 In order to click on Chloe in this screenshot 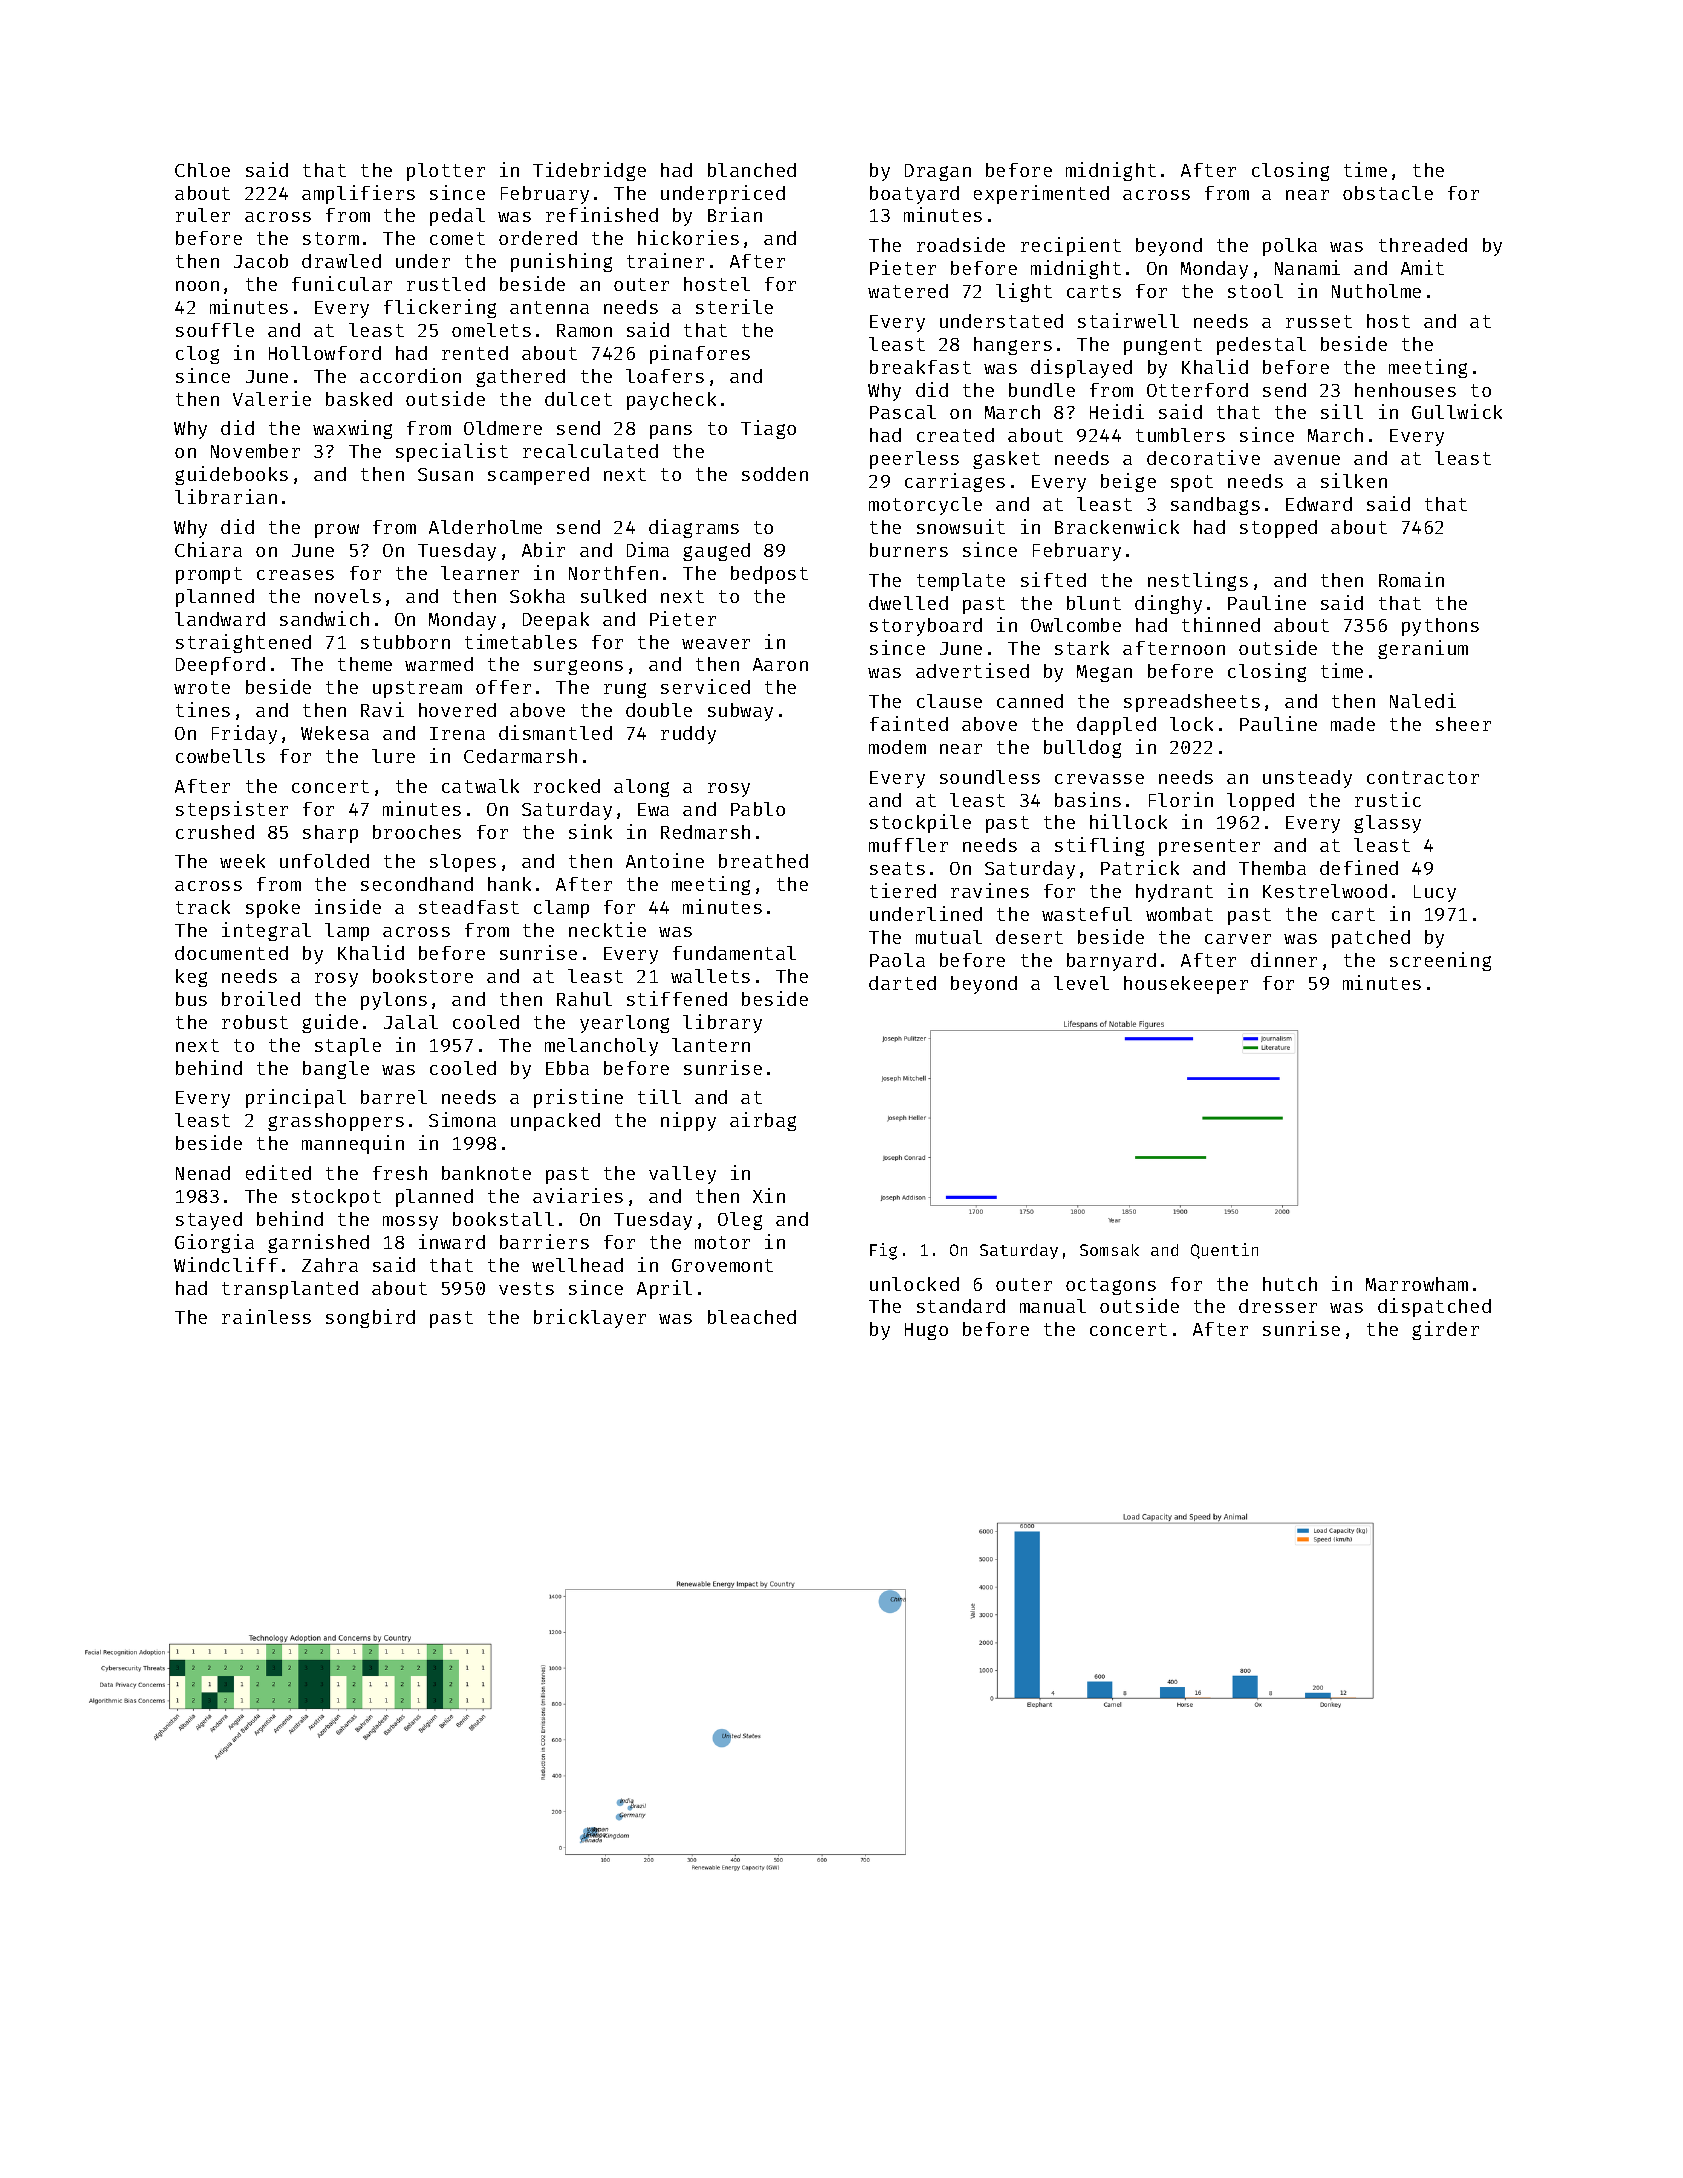, I will do `click(202, 170)`.
